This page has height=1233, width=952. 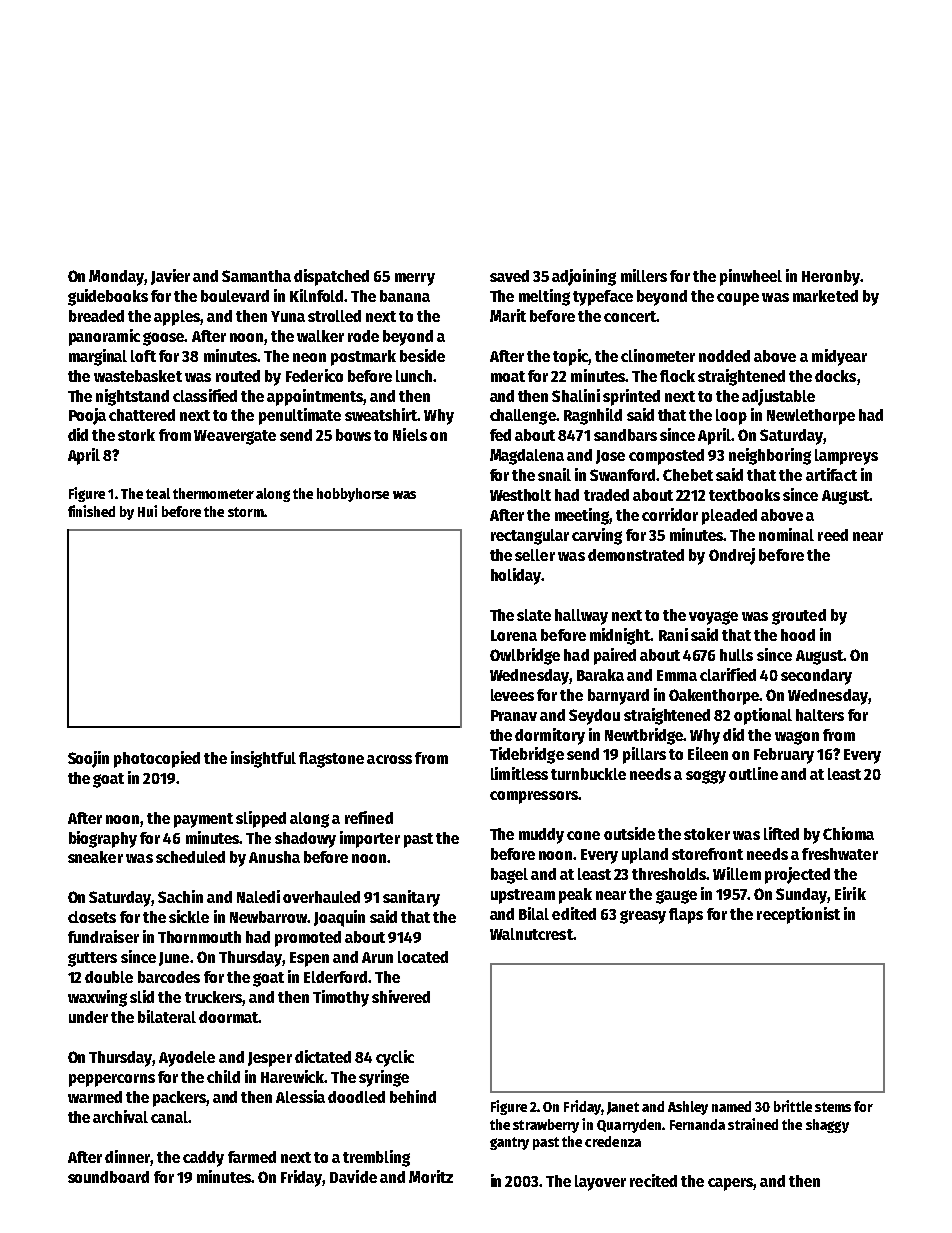 What do you see at coordinates (431, 1176) in the page?
I see `Moritz` at bounding box center [431, 1176].
